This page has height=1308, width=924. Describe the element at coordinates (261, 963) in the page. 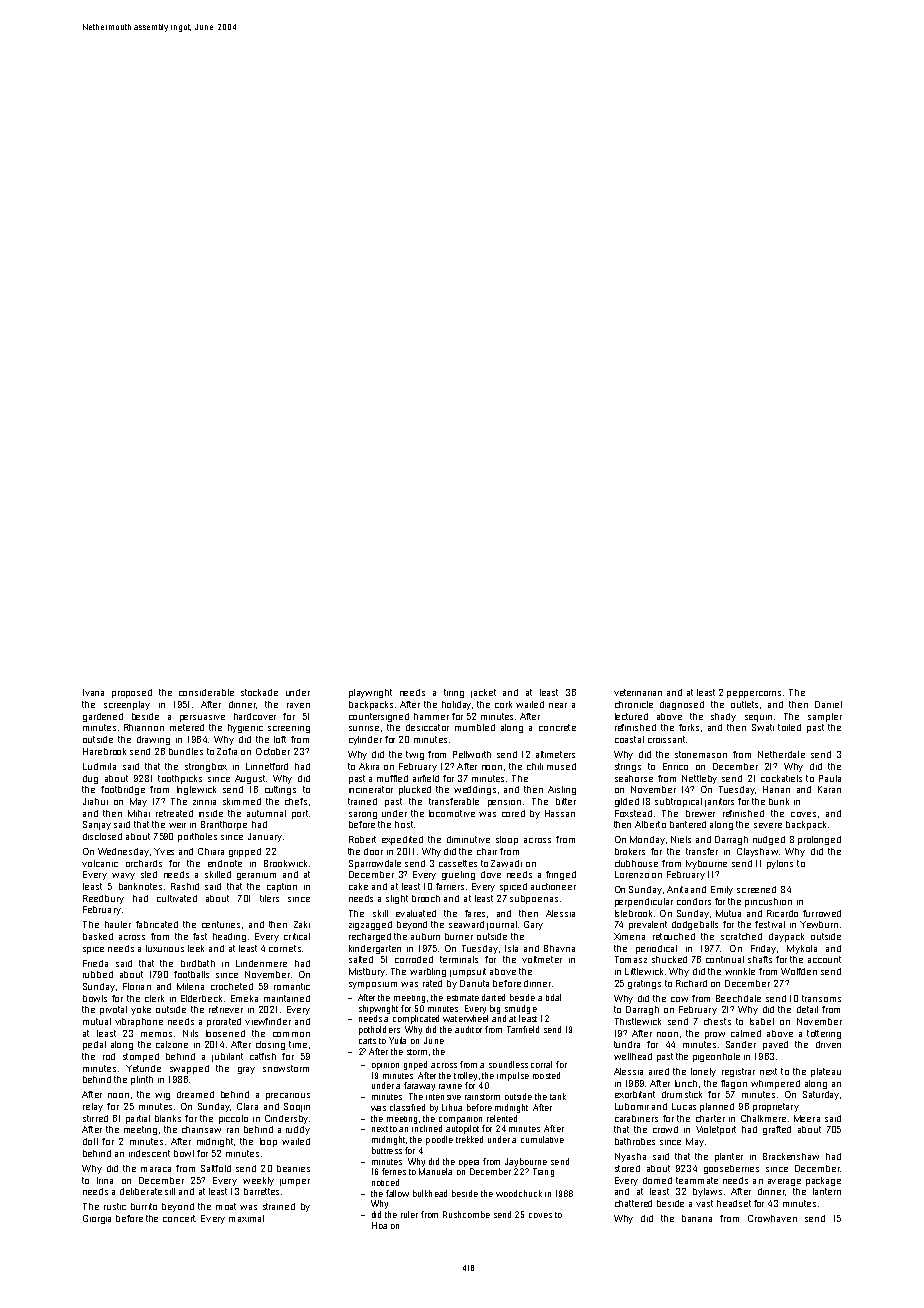

I see `Lindenmere` at that location.
